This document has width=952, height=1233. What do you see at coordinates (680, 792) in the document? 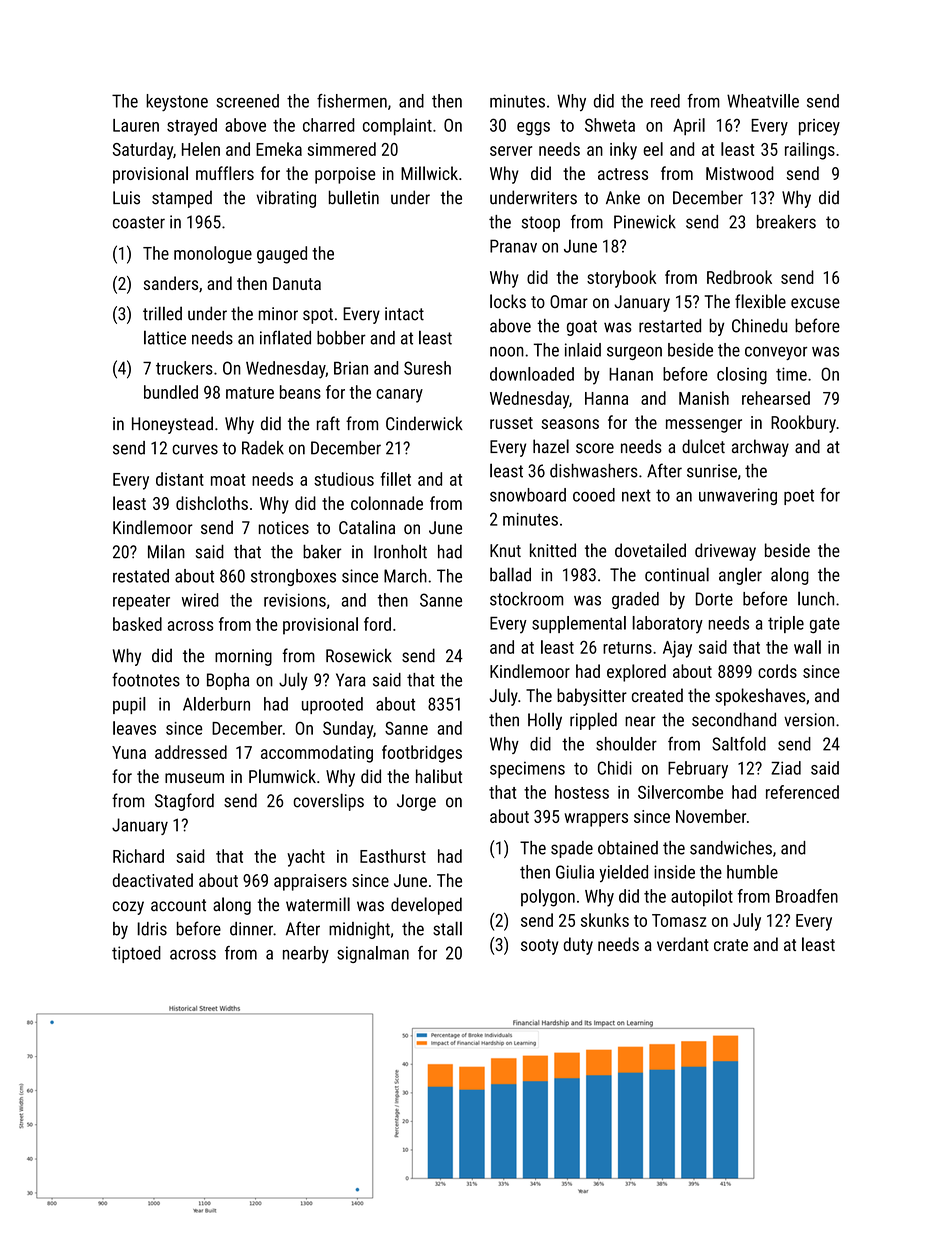
I see `Silvercombe` at bounding box center [680, 792].
